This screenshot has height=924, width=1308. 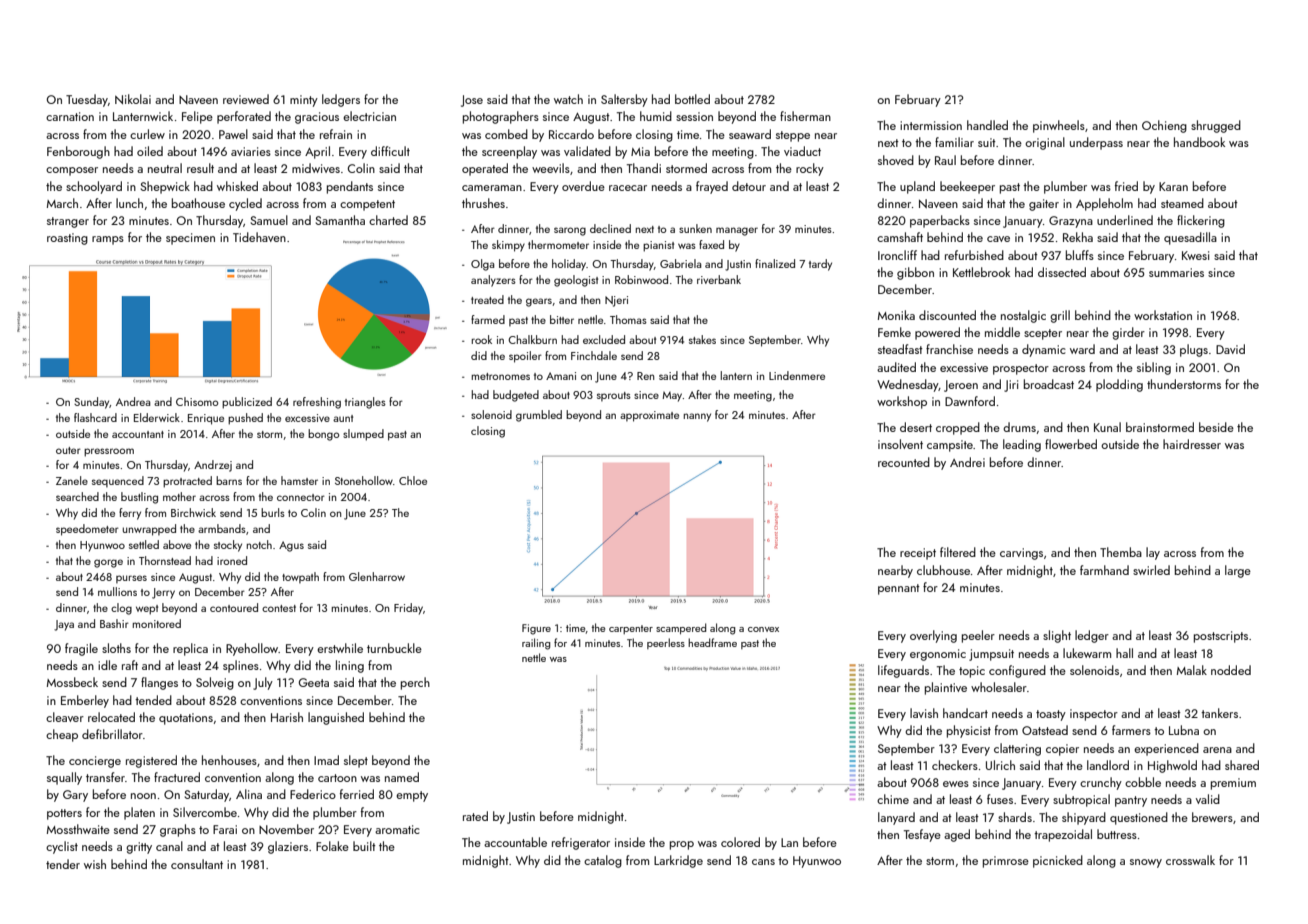 What do you see at coordinates (915, 273) in the screenshot?
I see `gibbon` at bounding box center [915, 273].
